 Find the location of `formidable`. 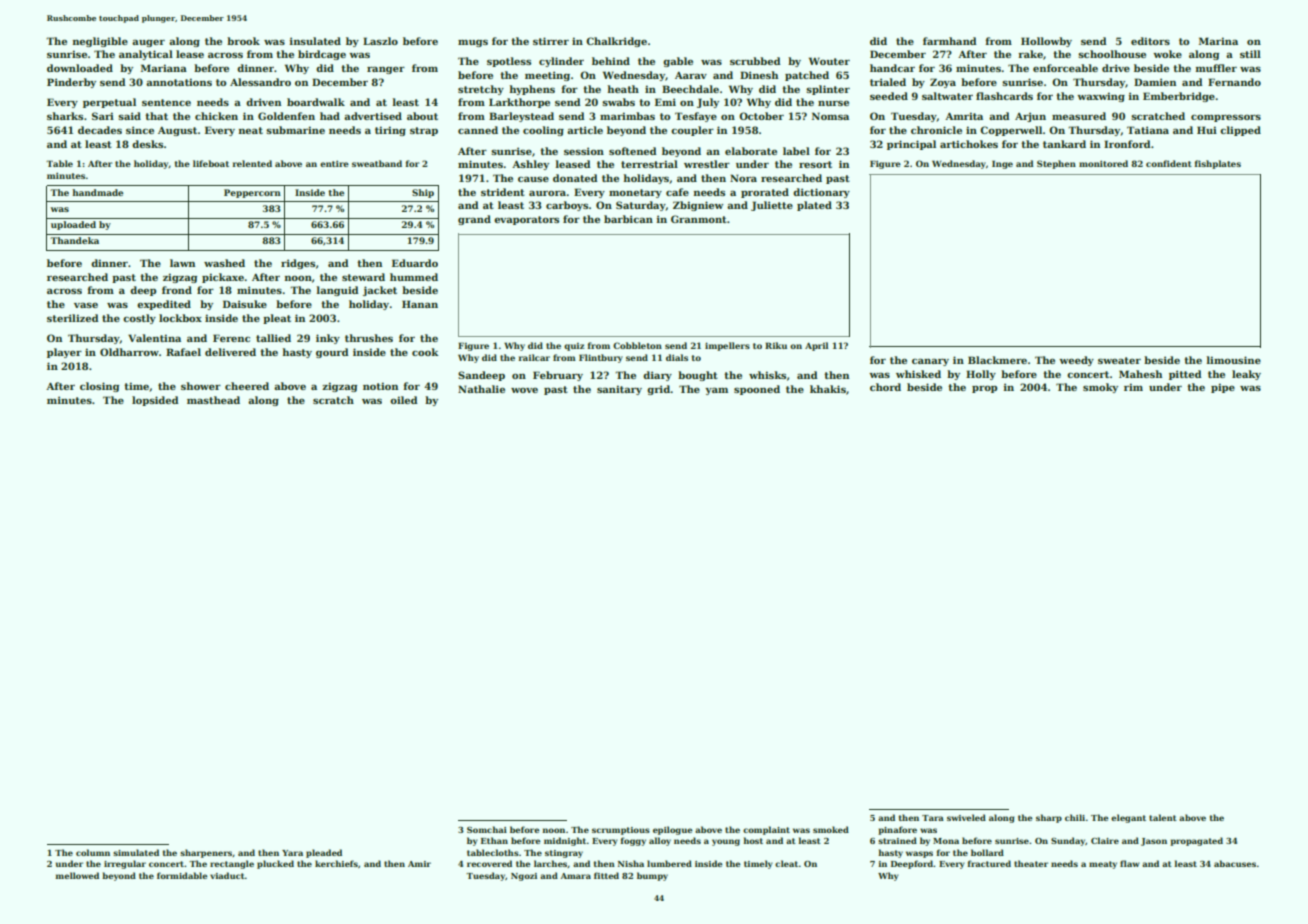

formidable is located at coordinates (182, 875).
